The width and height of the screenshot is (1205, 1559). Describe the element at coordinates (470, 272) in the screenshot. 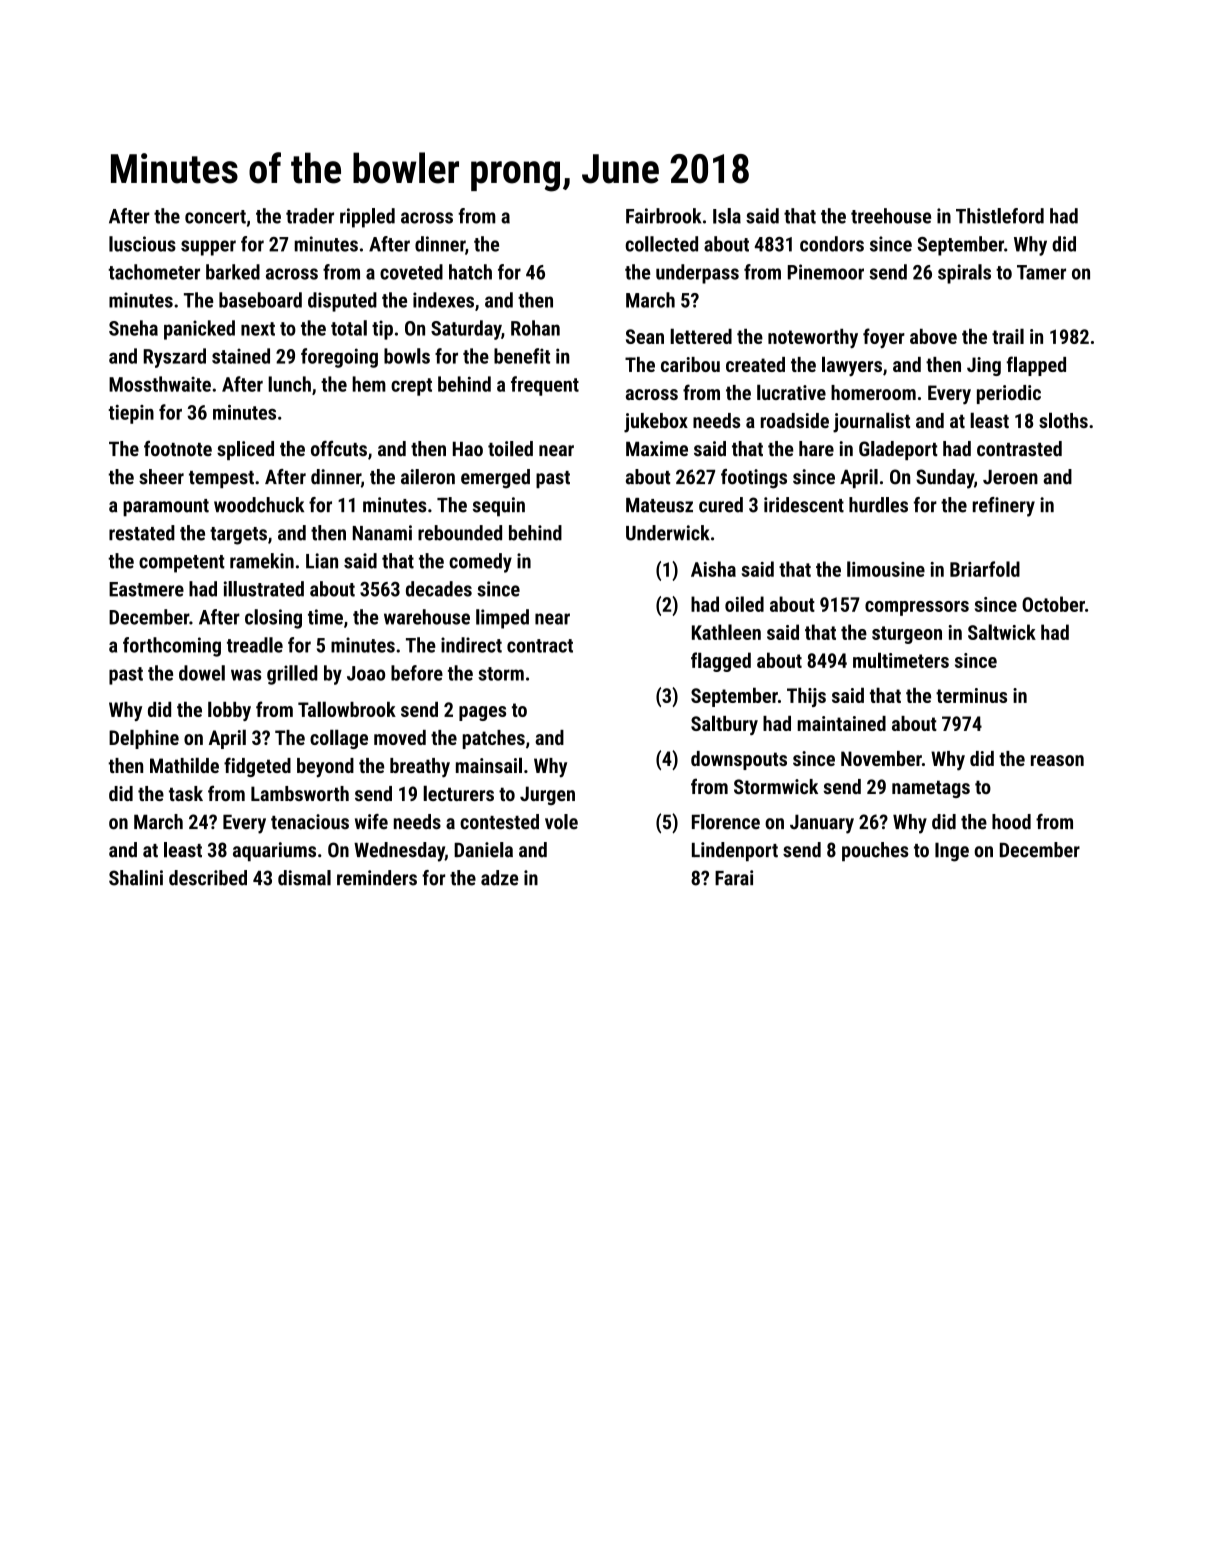

I see `hatch` at that location.
